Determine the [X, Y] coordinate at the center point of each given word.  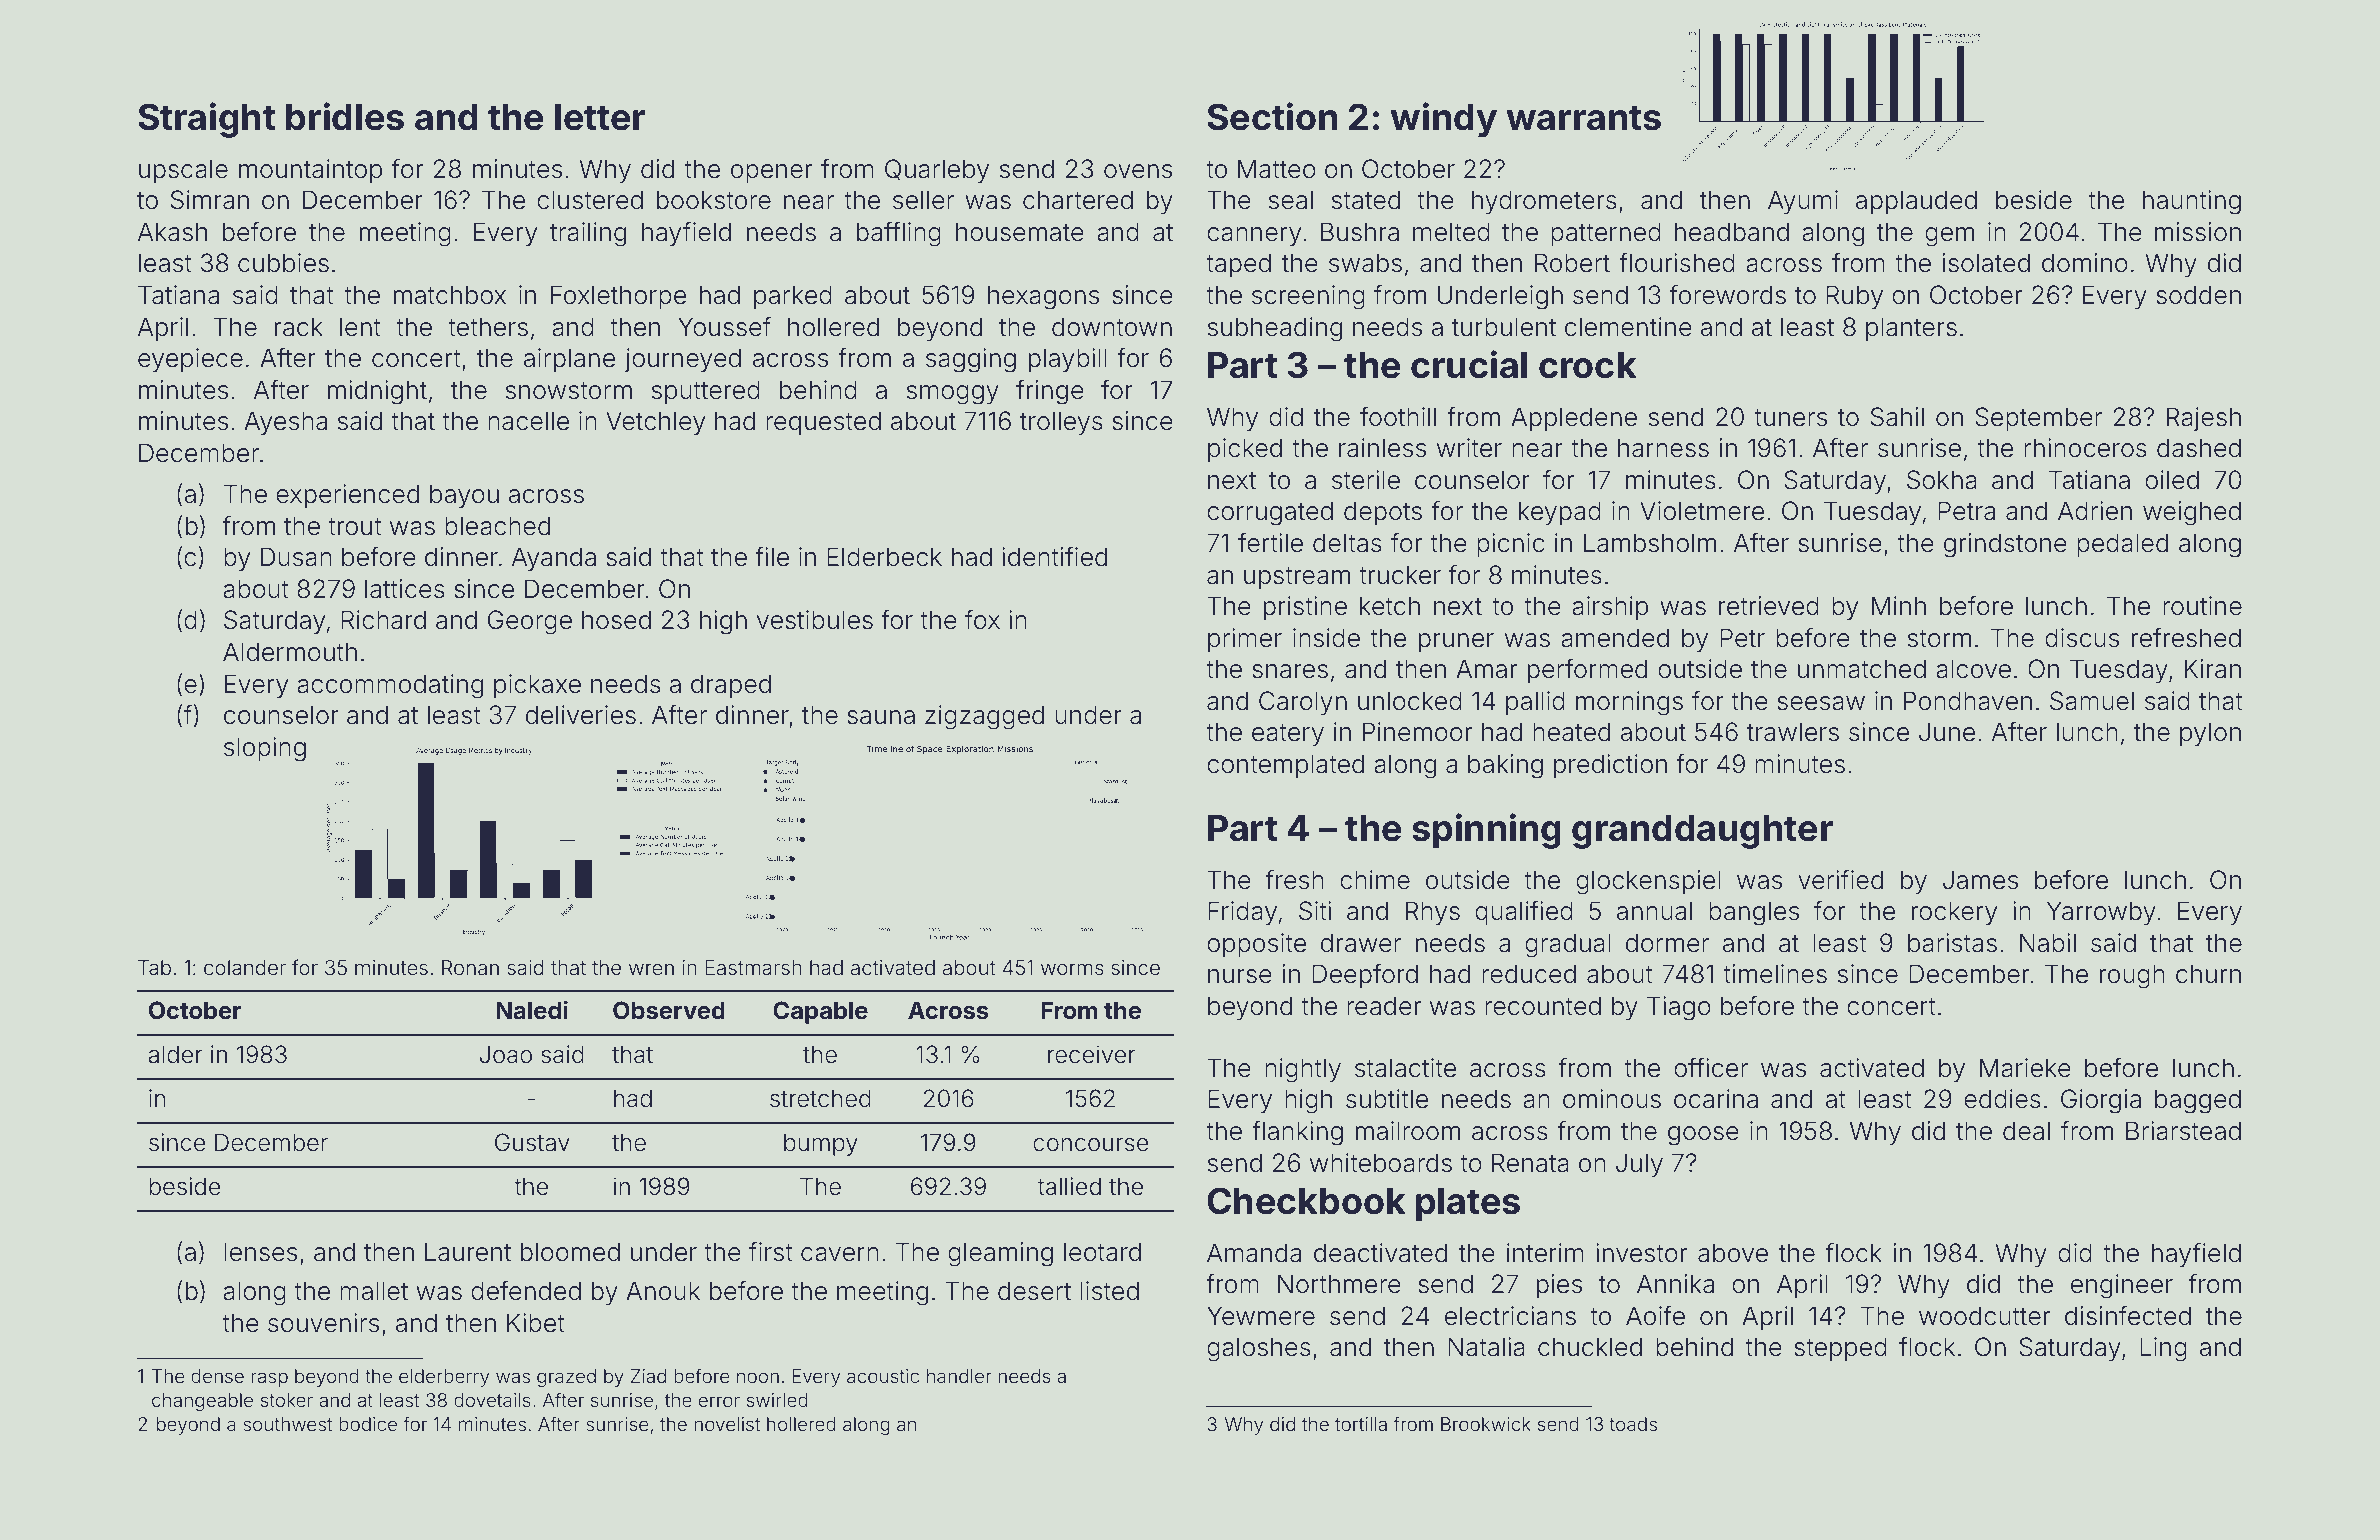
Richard [383, 620]
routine [2202, 606]
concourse [1091, 1145]
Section [1272, 116]
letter [600, 117]
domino [2085, 263]
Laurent [468, 1252]
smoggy [953, 395]
